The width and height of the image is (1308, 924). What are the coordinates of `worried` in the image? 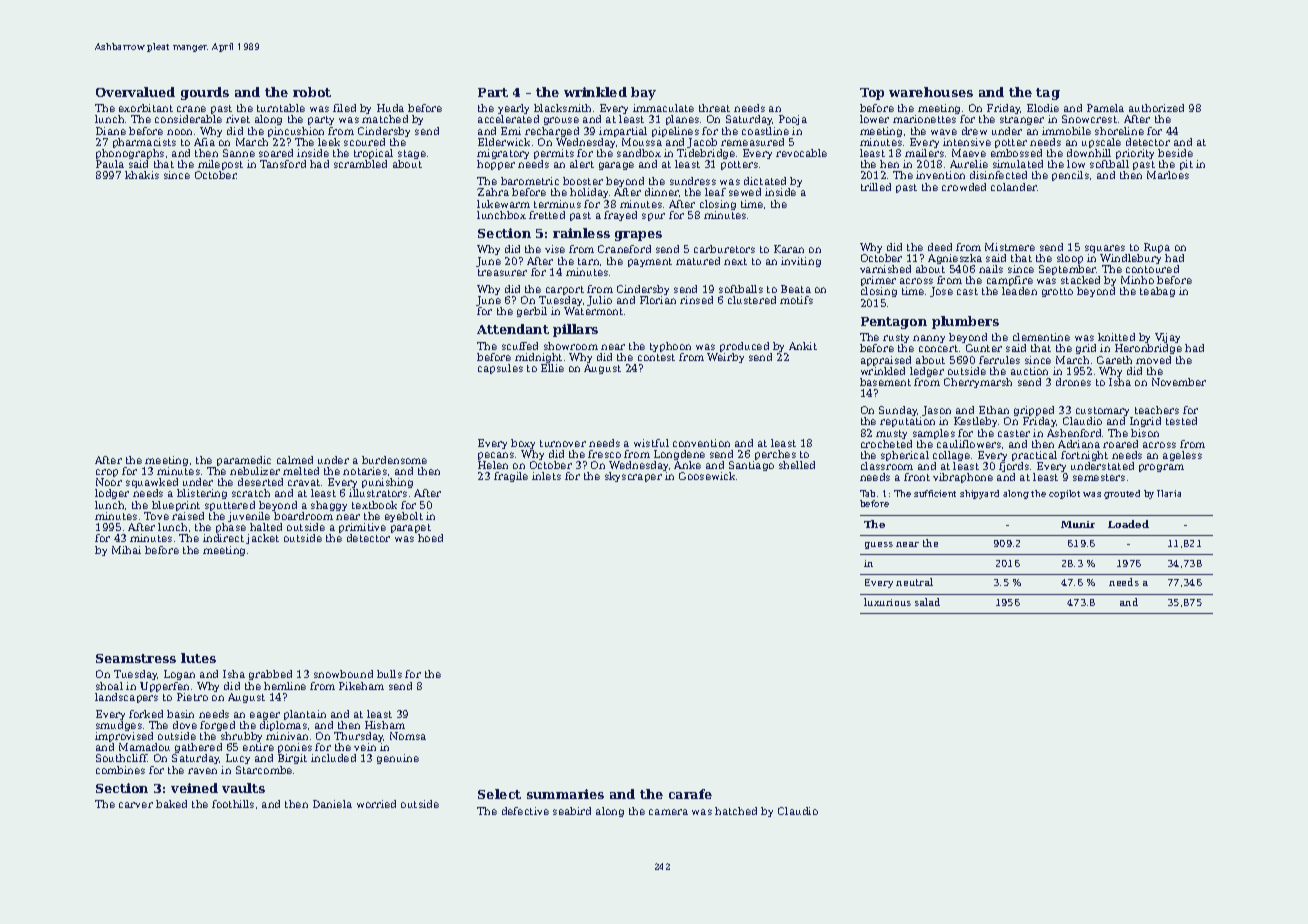 It's located at (376, 804).
